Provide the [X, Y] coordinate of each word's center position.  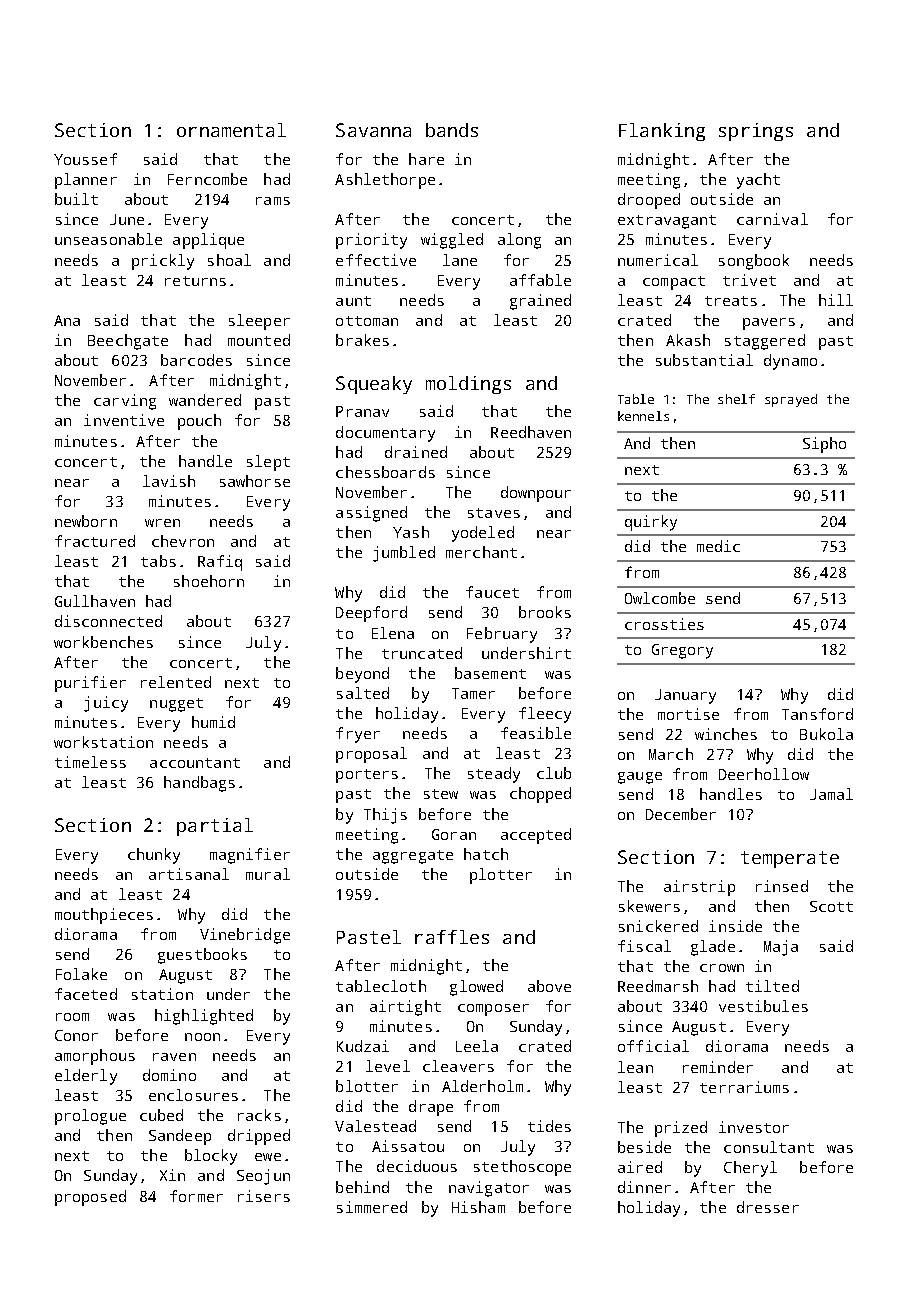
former [196, 1196]
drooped [649, 201]
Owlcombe [660, 598]
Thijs [385, 816]
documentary [385, 434]
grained [540, 302]
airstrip [699, 888]
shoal [229, 260]
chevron [183, 541]
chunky [154, 856]
